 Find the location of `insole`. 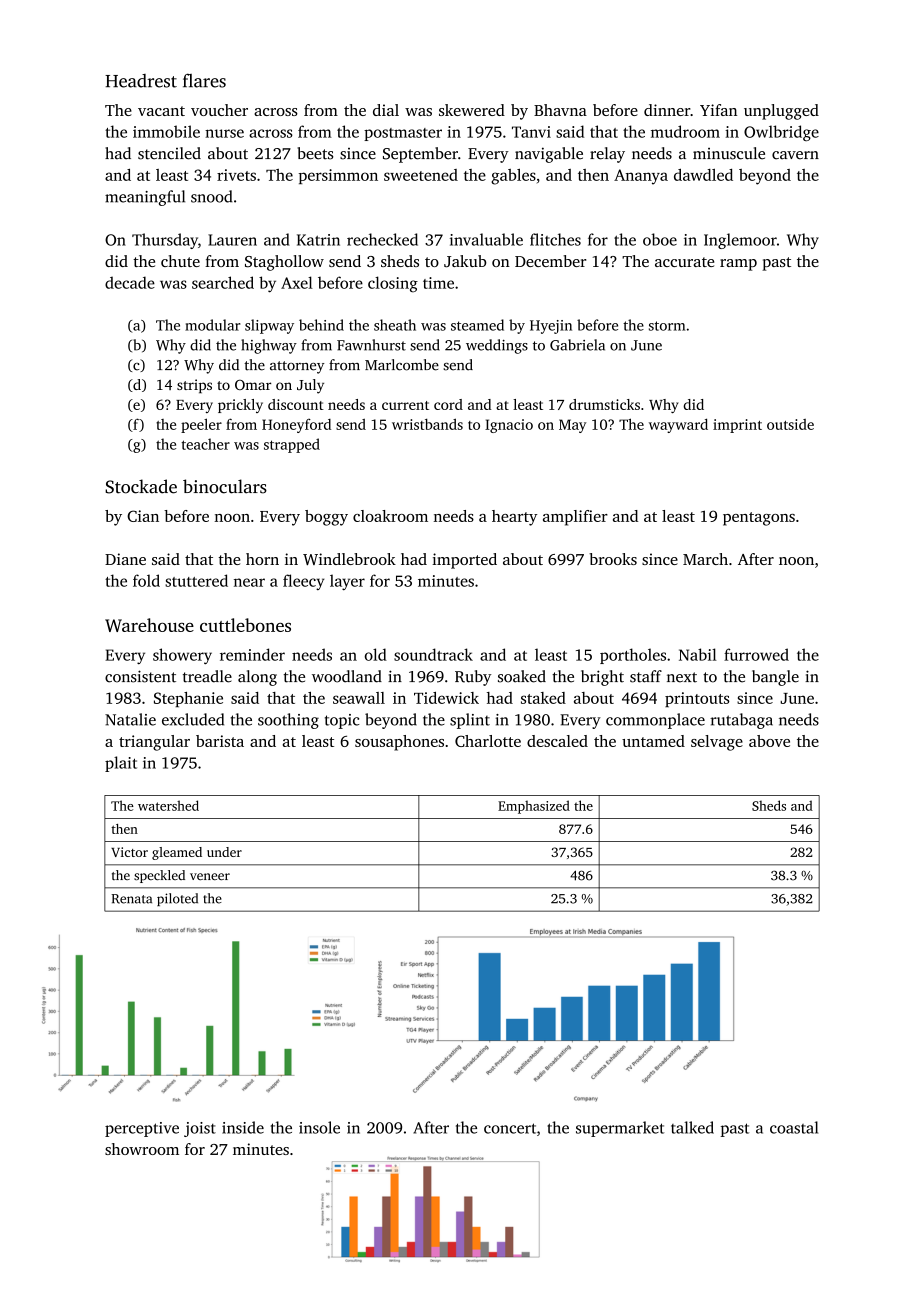

insole is located at coordinates (319, 1127).
